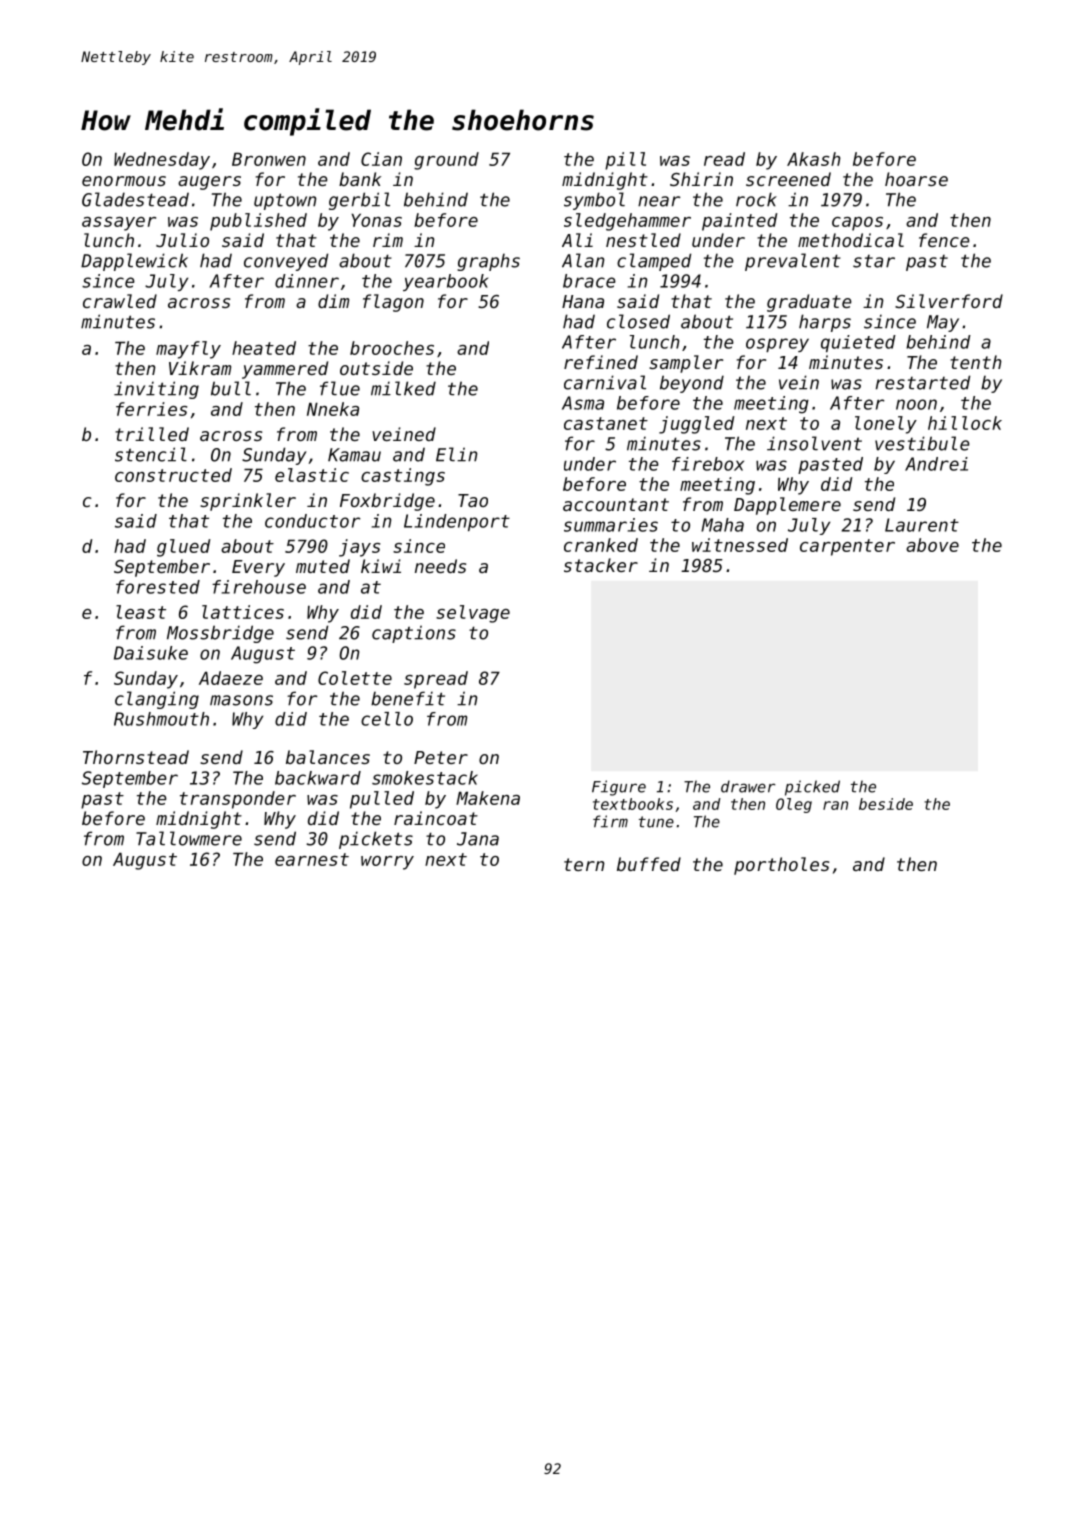 Image resolution: width=1088 pixels, height=1539 pixels. I want to click on carpenter, so click(847, 547).
